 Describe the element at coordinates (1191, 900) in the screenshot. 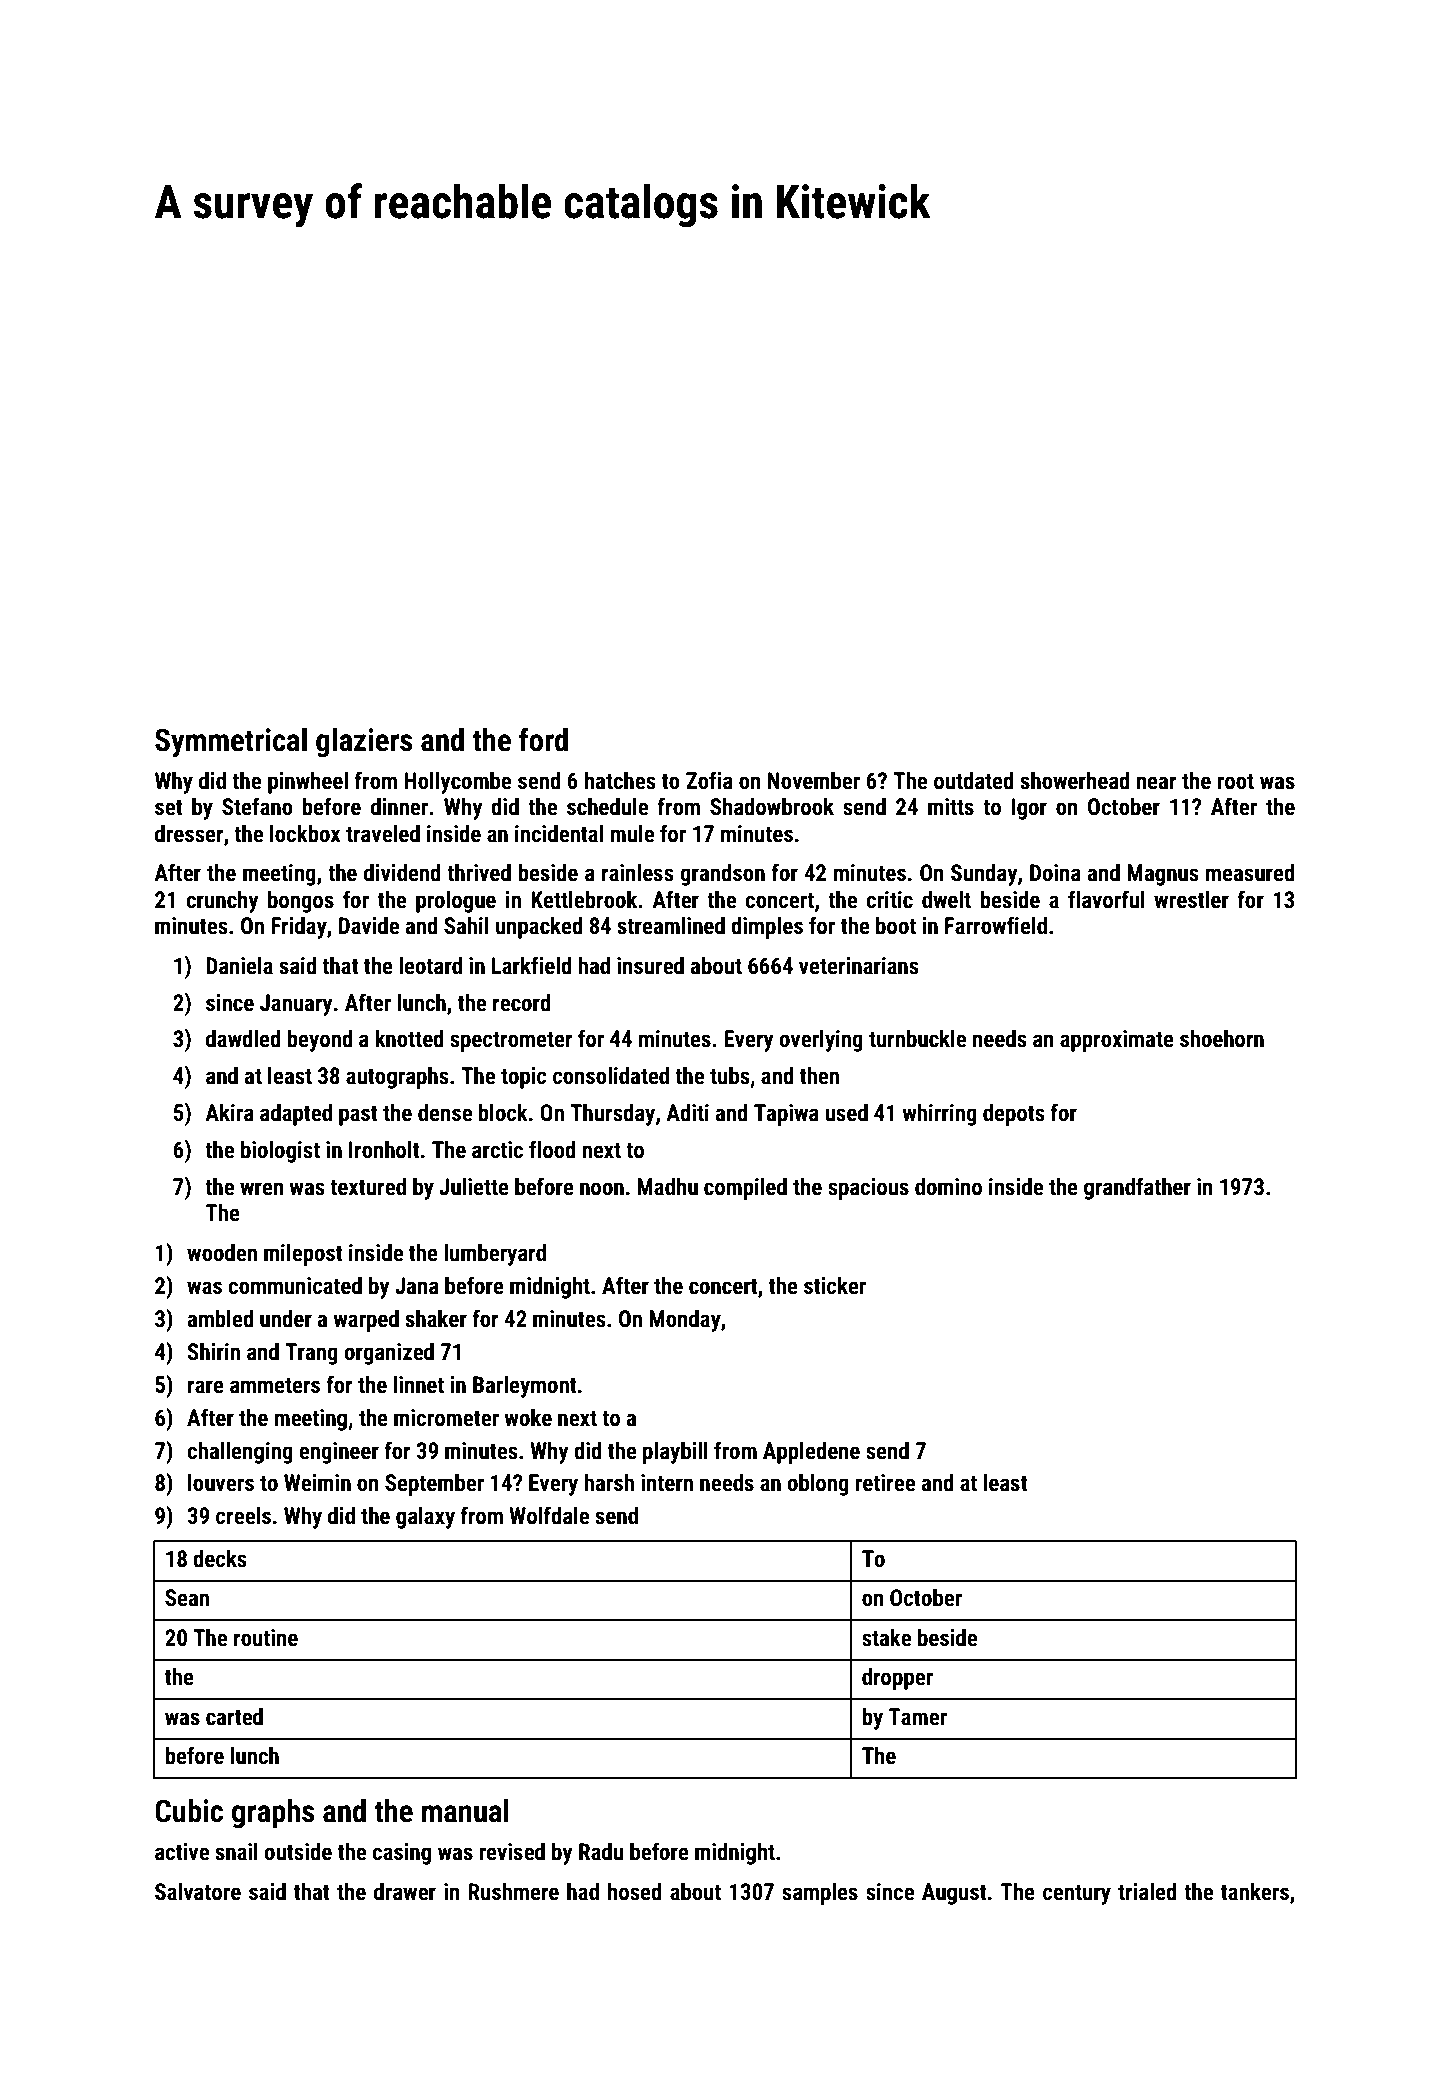

I see `wrestler` at that location.
